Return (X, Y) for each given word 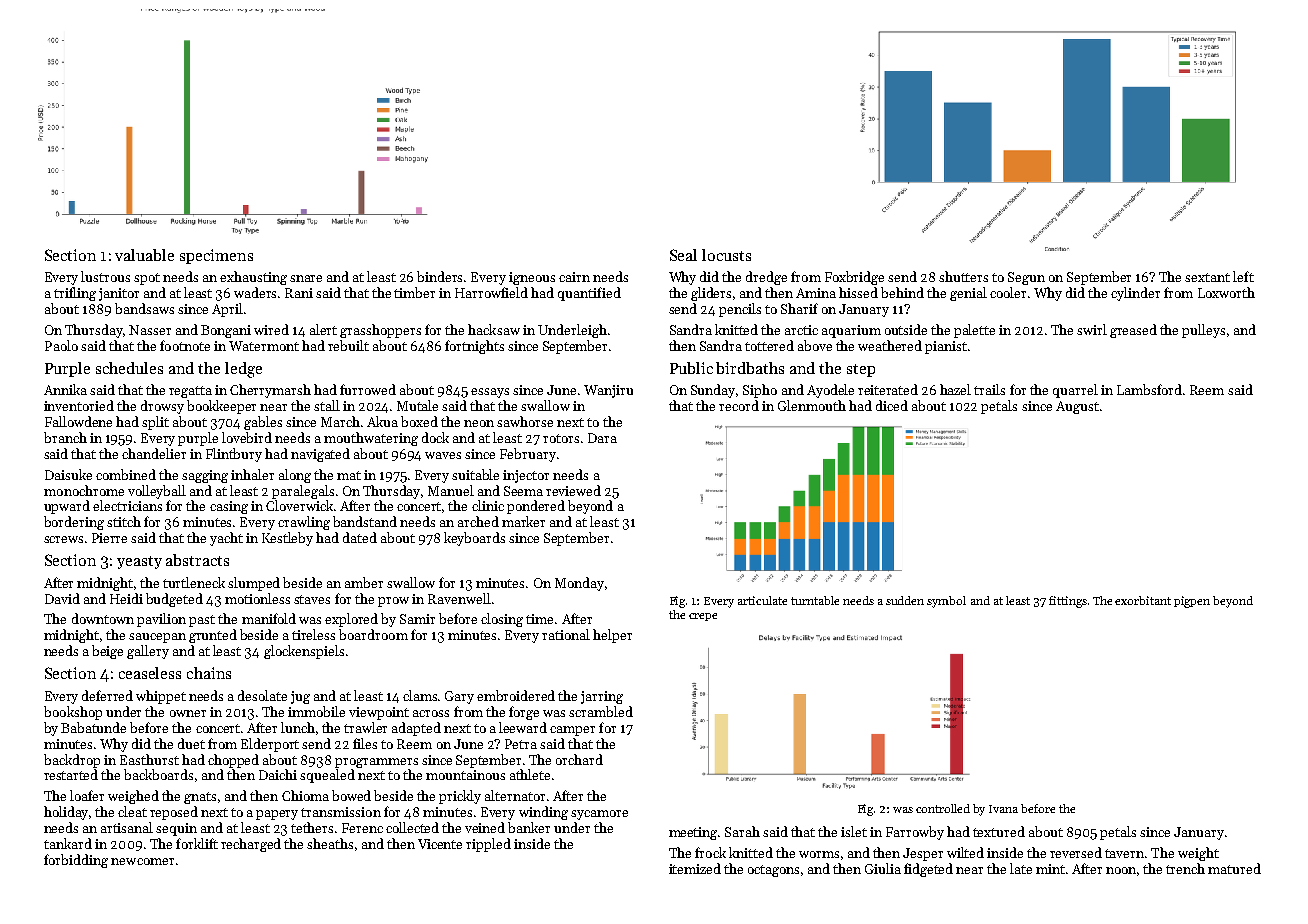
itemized (695, 868)
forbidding (76, 861)
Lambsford (1149, 389)
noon (1121, 870)
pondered (536, 507)
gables (263, 423)
